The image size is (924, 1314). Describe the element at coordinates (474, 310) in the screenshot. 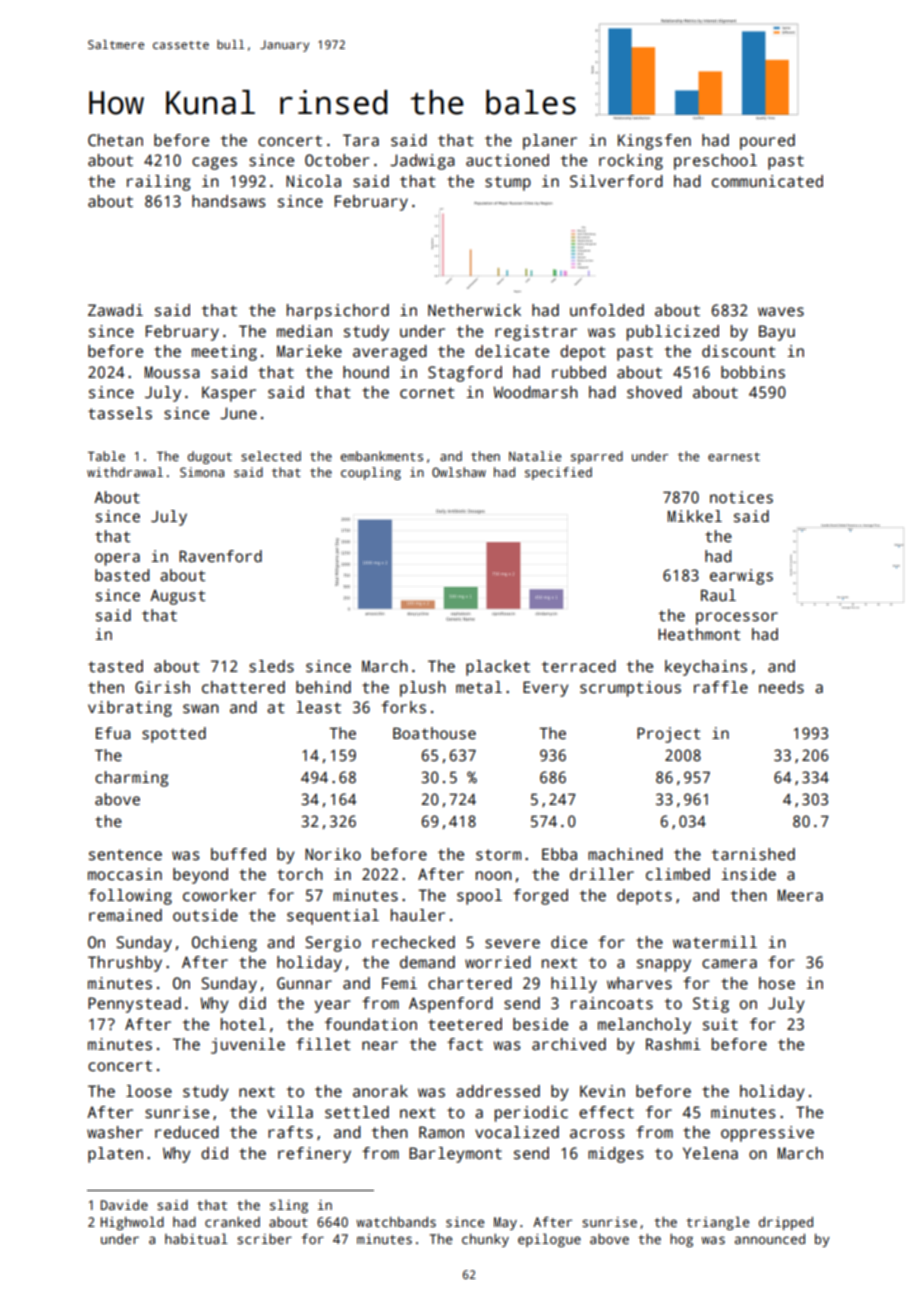

I see `Netherwick` at that location.
